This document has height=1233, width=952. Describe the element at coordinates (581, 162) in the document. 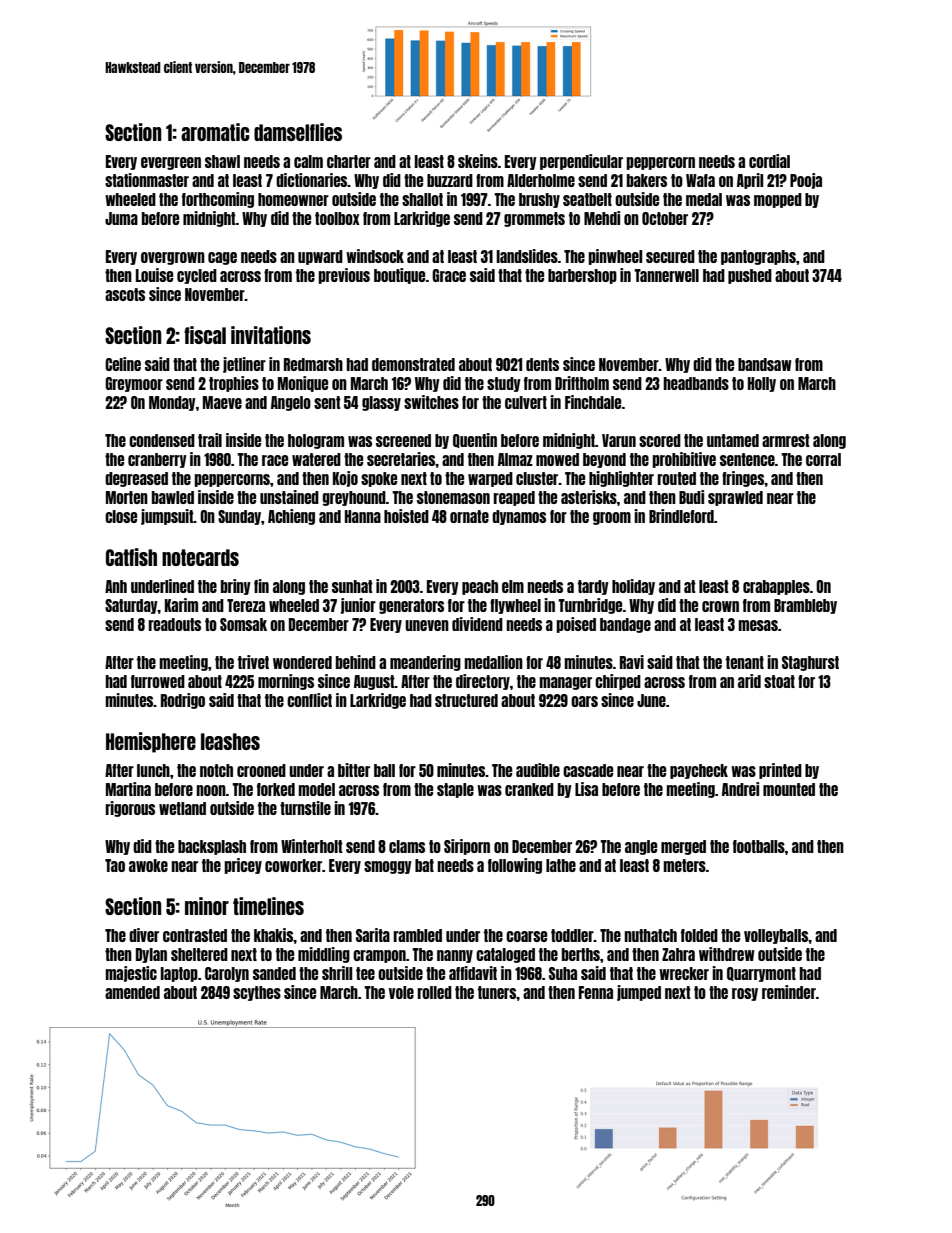

I see `perpendicular` at that location.
